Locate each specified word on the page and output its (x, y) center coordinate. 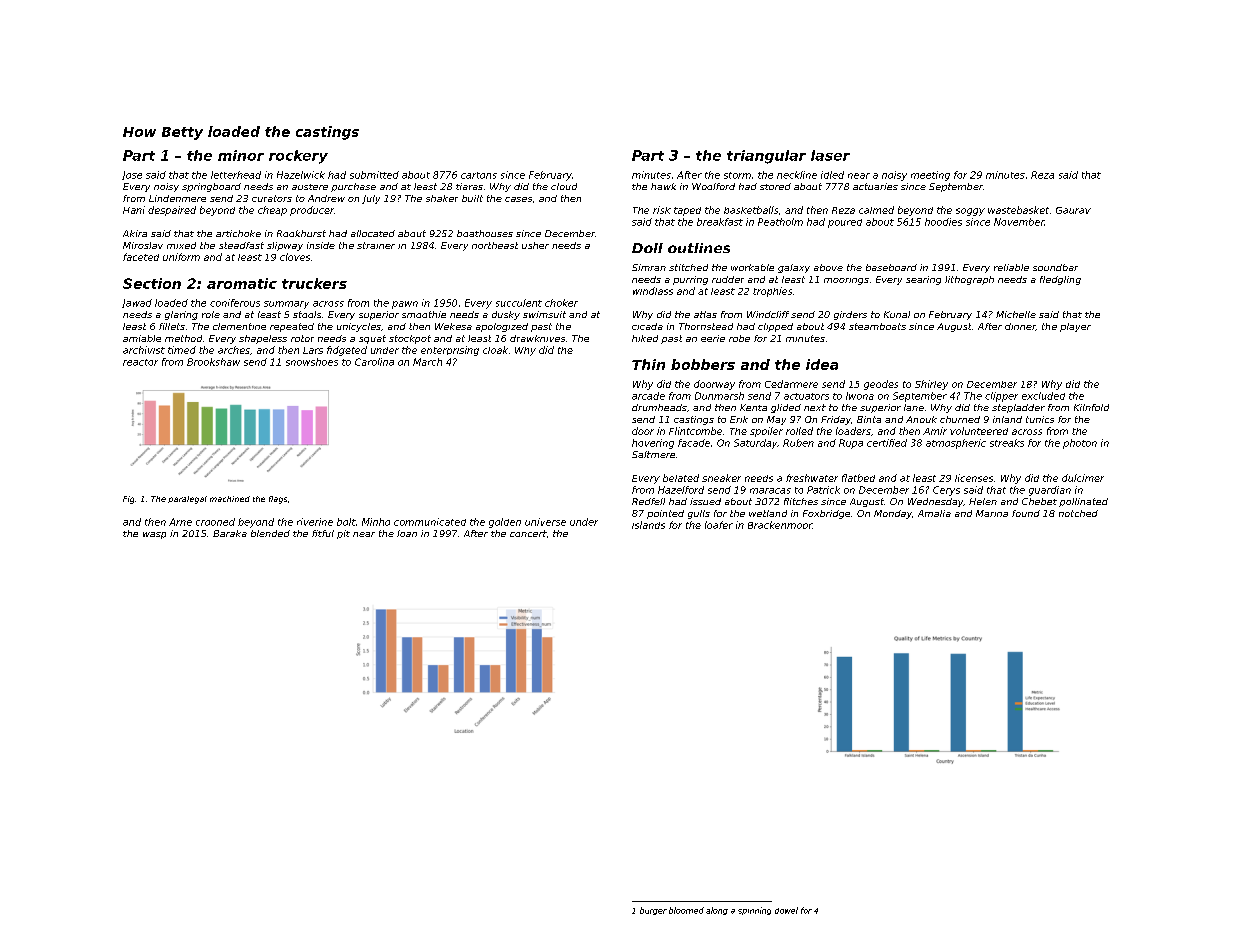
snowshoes (312, 362)
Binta (869, 419)
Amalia (934, 513)
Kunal (897, 314)
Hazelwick (301, 175)
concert (528, 533)
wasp (154, 535)
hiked (645, 338)
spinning (754, 911)
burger (653, 911)
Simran (649, 267)
